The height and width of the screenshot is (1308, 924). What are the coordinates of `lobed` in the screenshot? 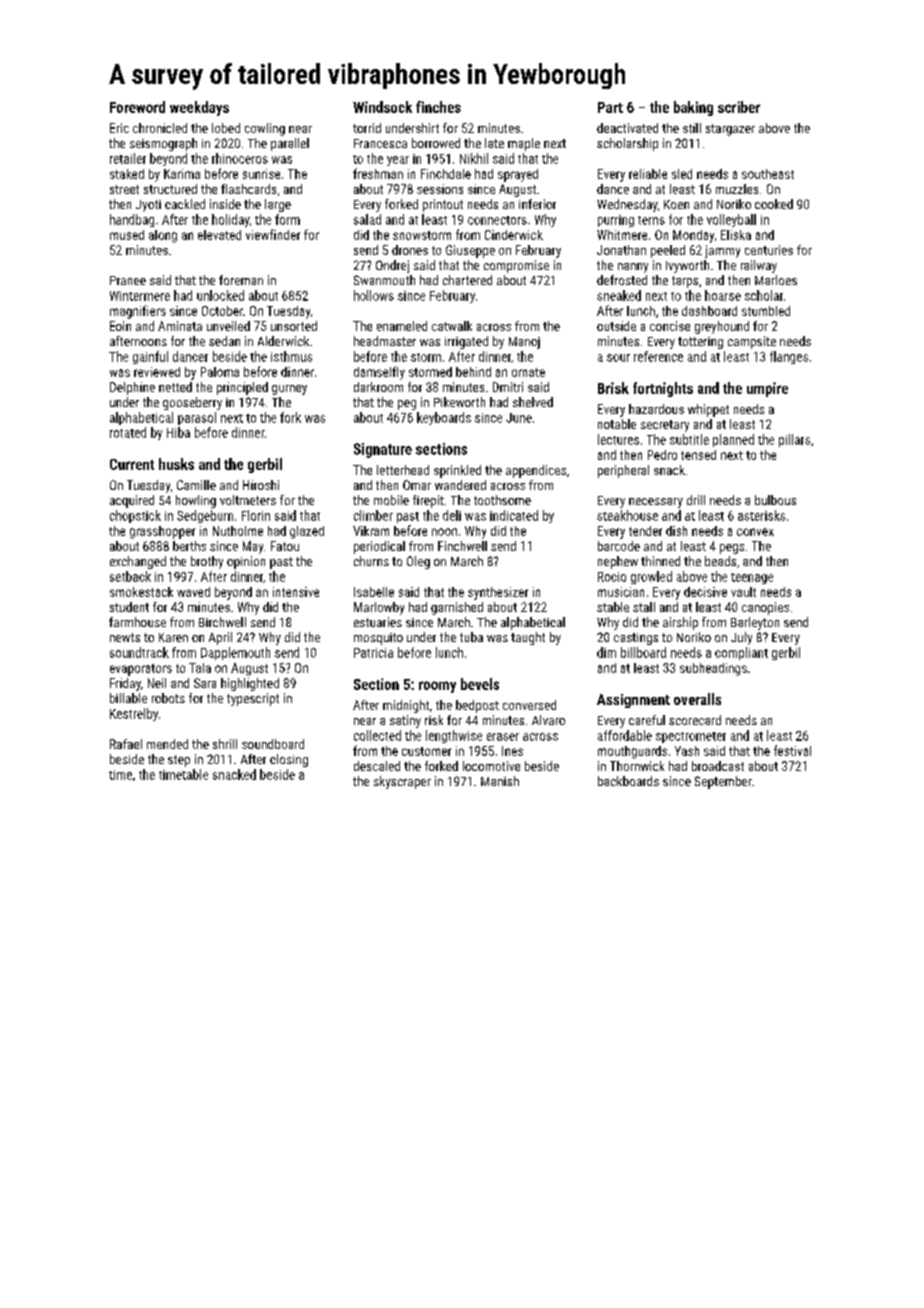 It's located at (226, 128).
